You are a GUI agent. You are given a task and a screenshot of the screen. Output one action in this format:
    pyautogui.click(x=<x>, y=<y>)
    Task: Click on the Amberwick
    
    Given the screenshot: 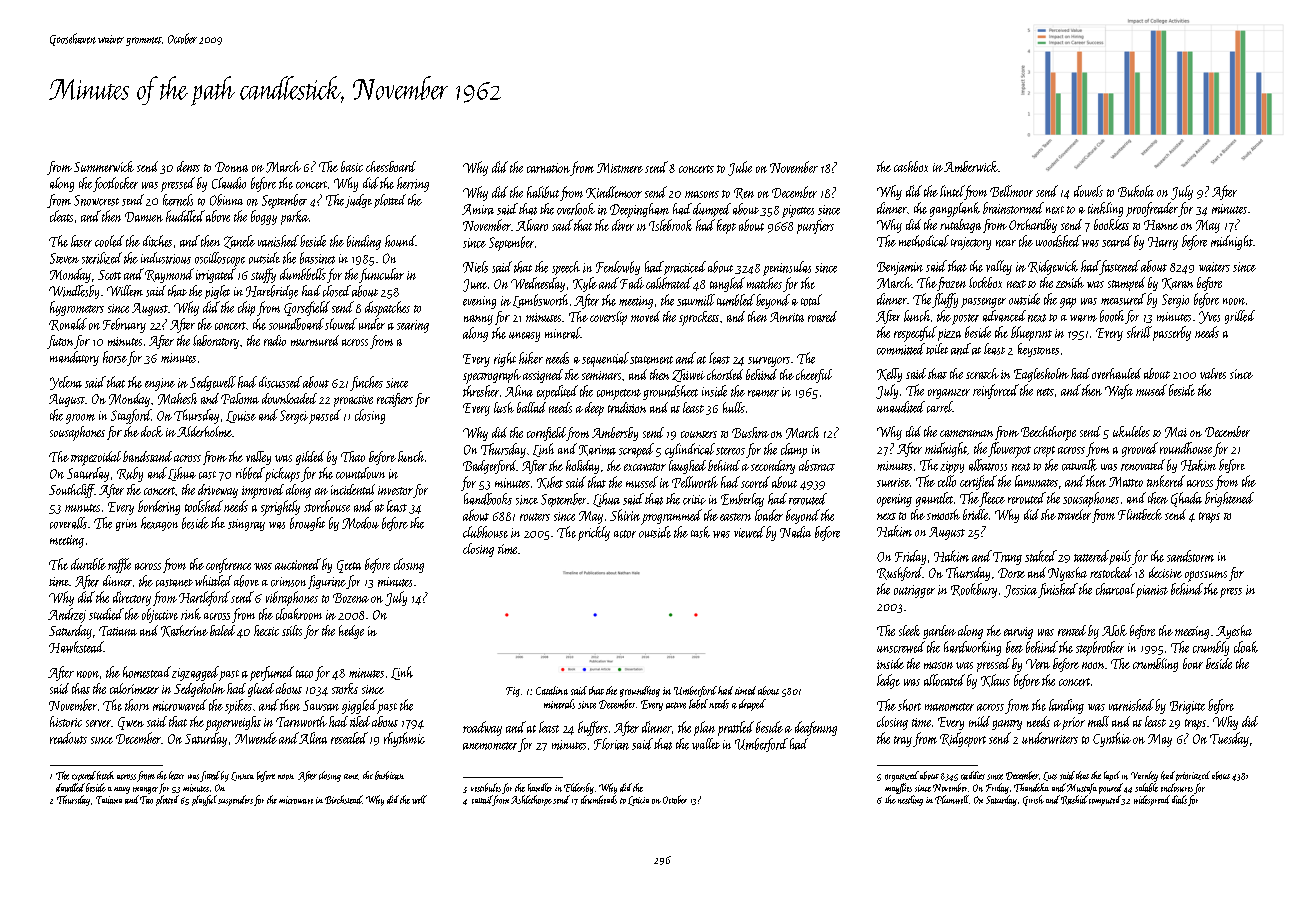 What is the action you would take?
    pyautogui.click(x=971, y=166)
